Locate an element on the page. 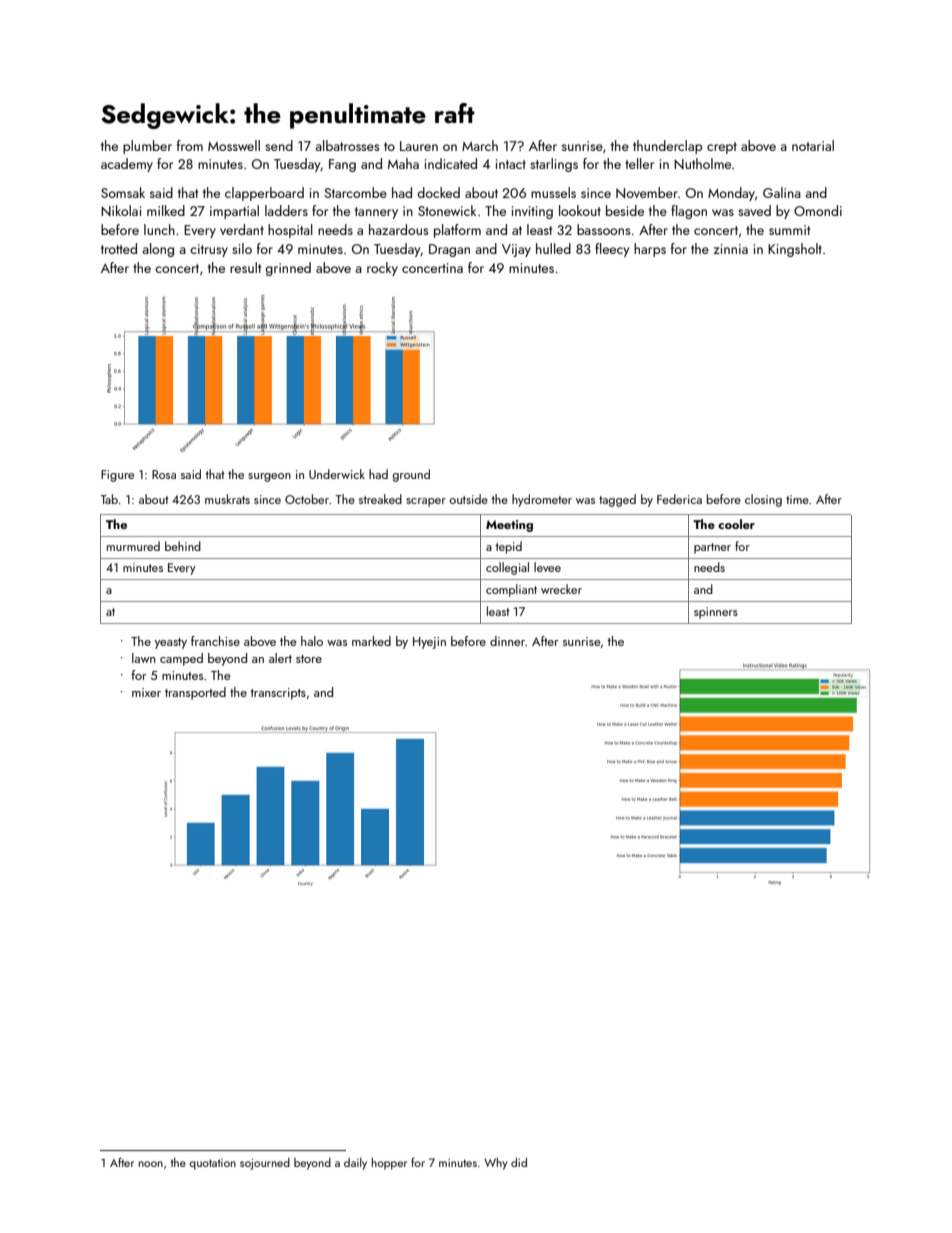 The image size is (952, 1233). mixer is located at coordinates (146, 692).
